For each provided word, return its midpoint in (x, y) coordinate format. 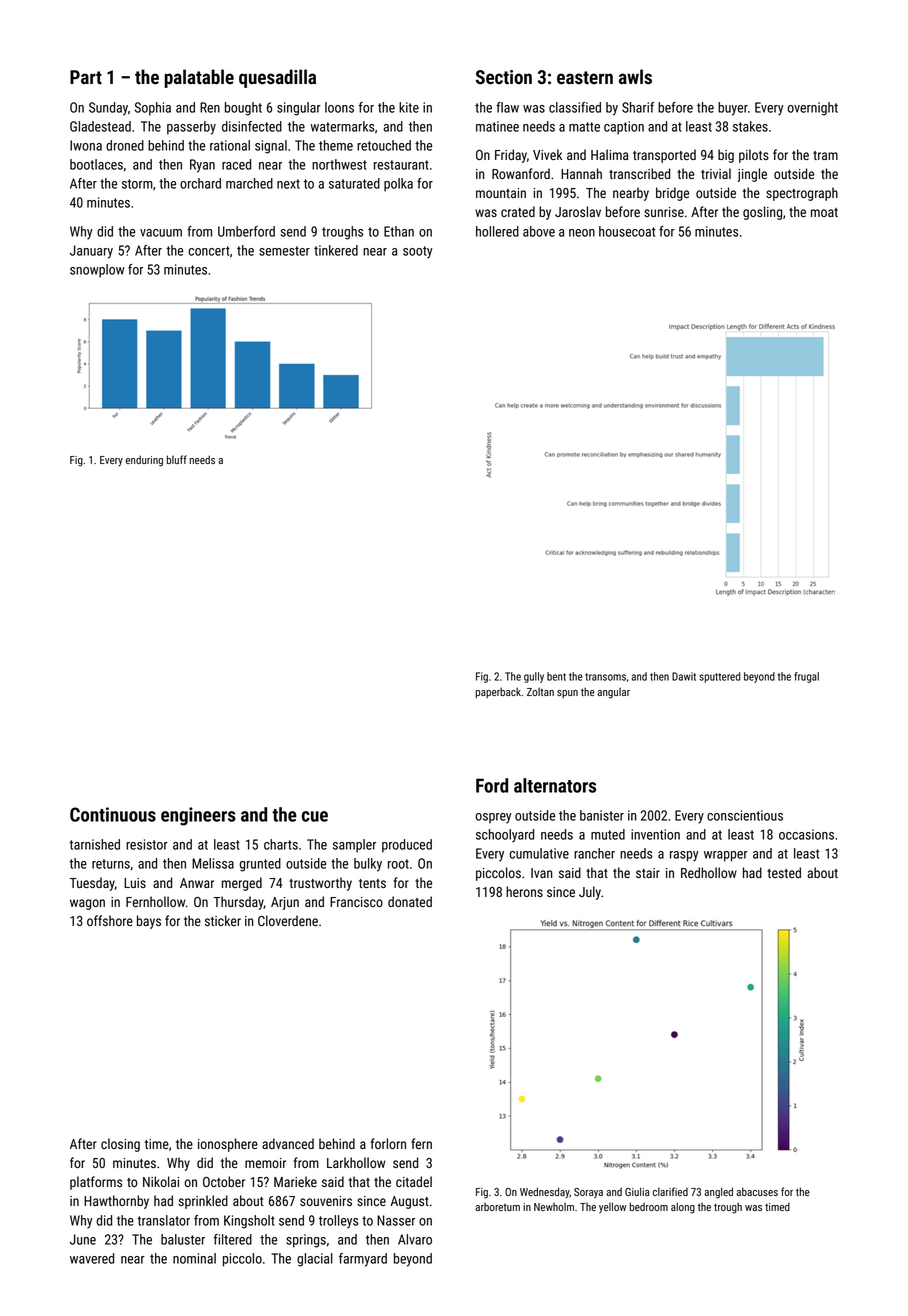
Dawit (684, 676)
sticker (223, 920)
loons (339, 107)
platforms (96, 1183)
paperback (498, 692)
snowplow (97, 271)
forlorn (388, 1143)
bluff (177, 459)
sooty (417, 252)
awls (635, 77)
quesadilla (277, 78)
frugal (806, 677)
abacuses (757, 1191)
